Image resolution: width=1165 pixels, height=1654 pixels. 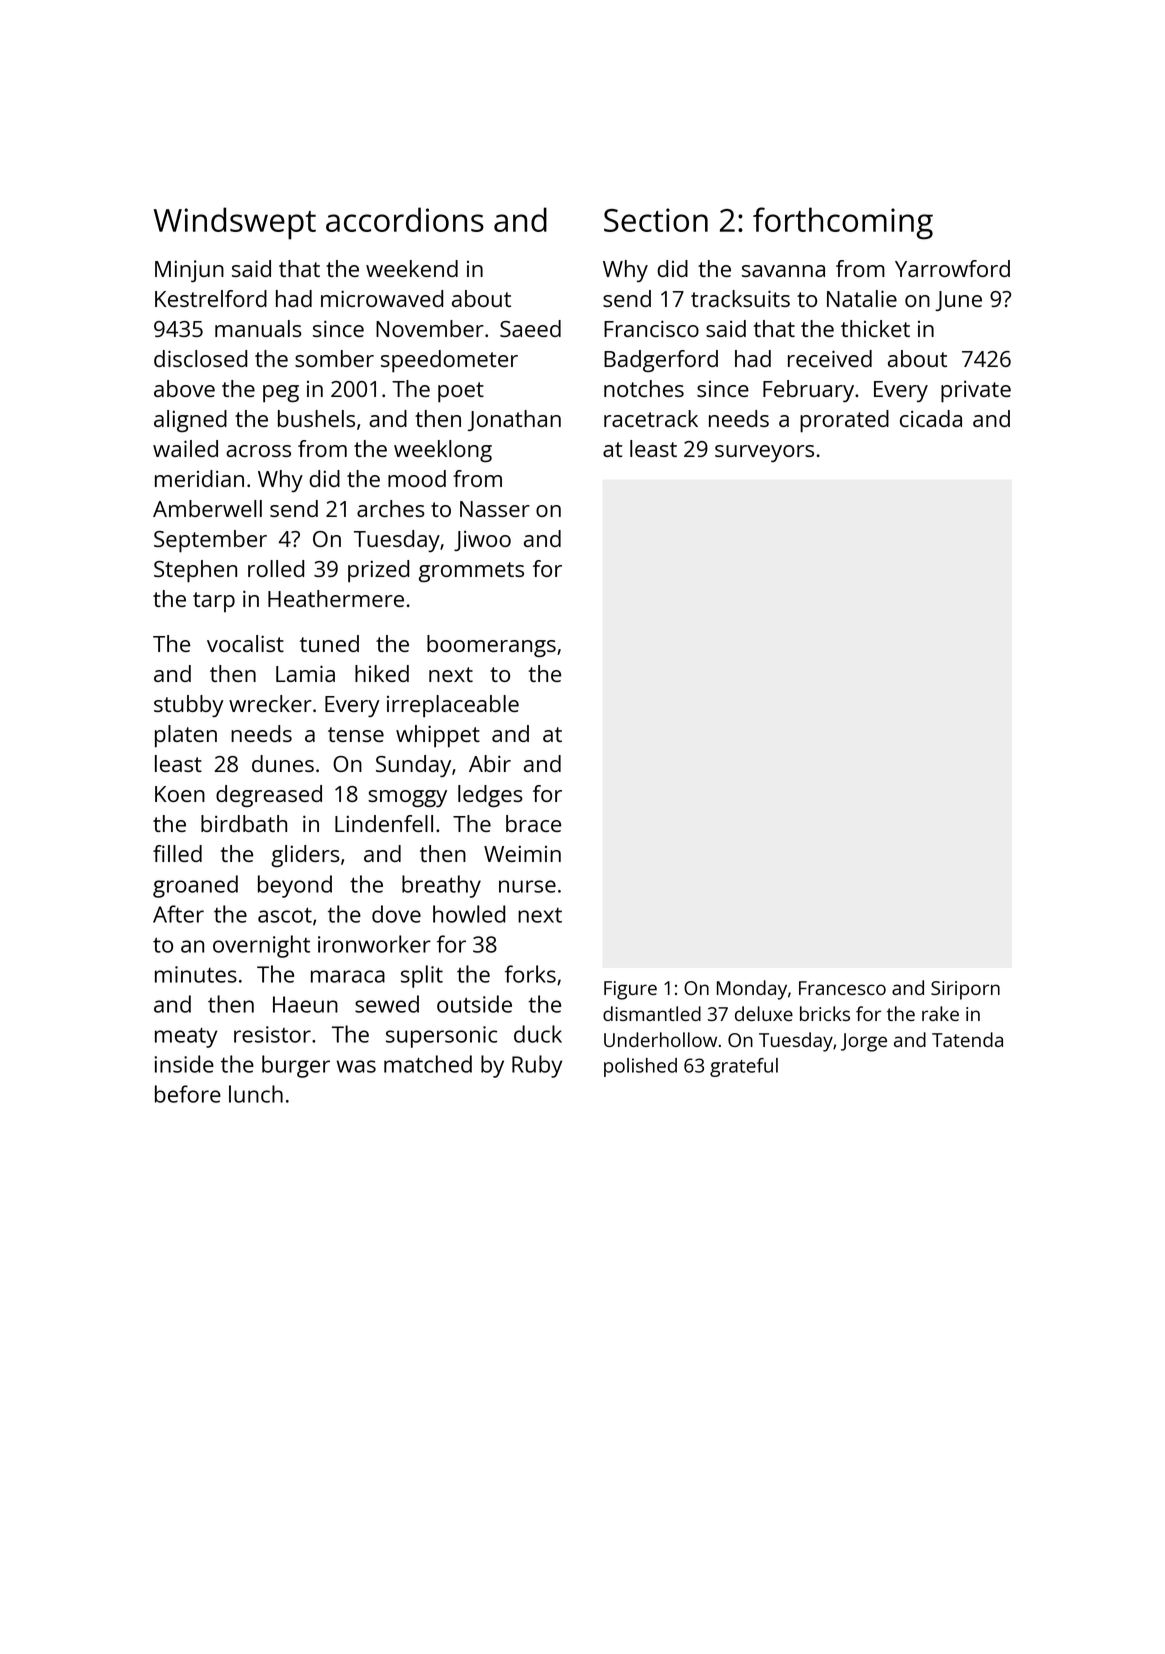 What do you see at coordinates (186, 736) in the document?
I see `platen` at bounding box center [186, 736].
